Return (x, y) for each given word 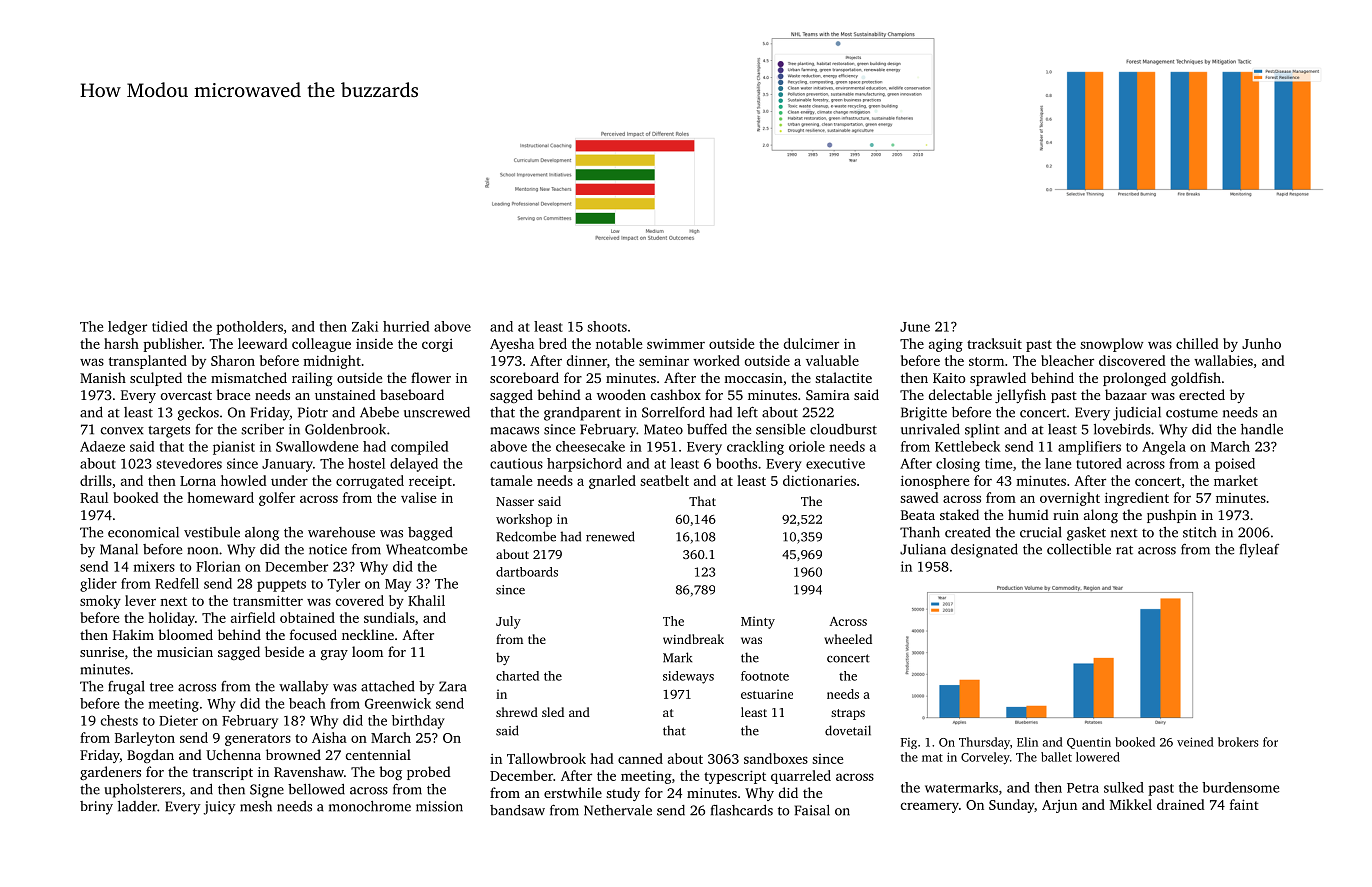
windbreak (693, 639)
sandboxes (776, 758)
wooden (621, 394)
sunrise (102, 652)
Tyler (343, 585)
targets (169, 431)
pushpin (1172, 516)
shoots (607, 326)
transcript (223, 773)
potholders (249, 328)
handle (1262, 429)
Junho (1261, 343)
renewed (610, 536)
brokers (1238, 742)
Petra (1083, 788)
